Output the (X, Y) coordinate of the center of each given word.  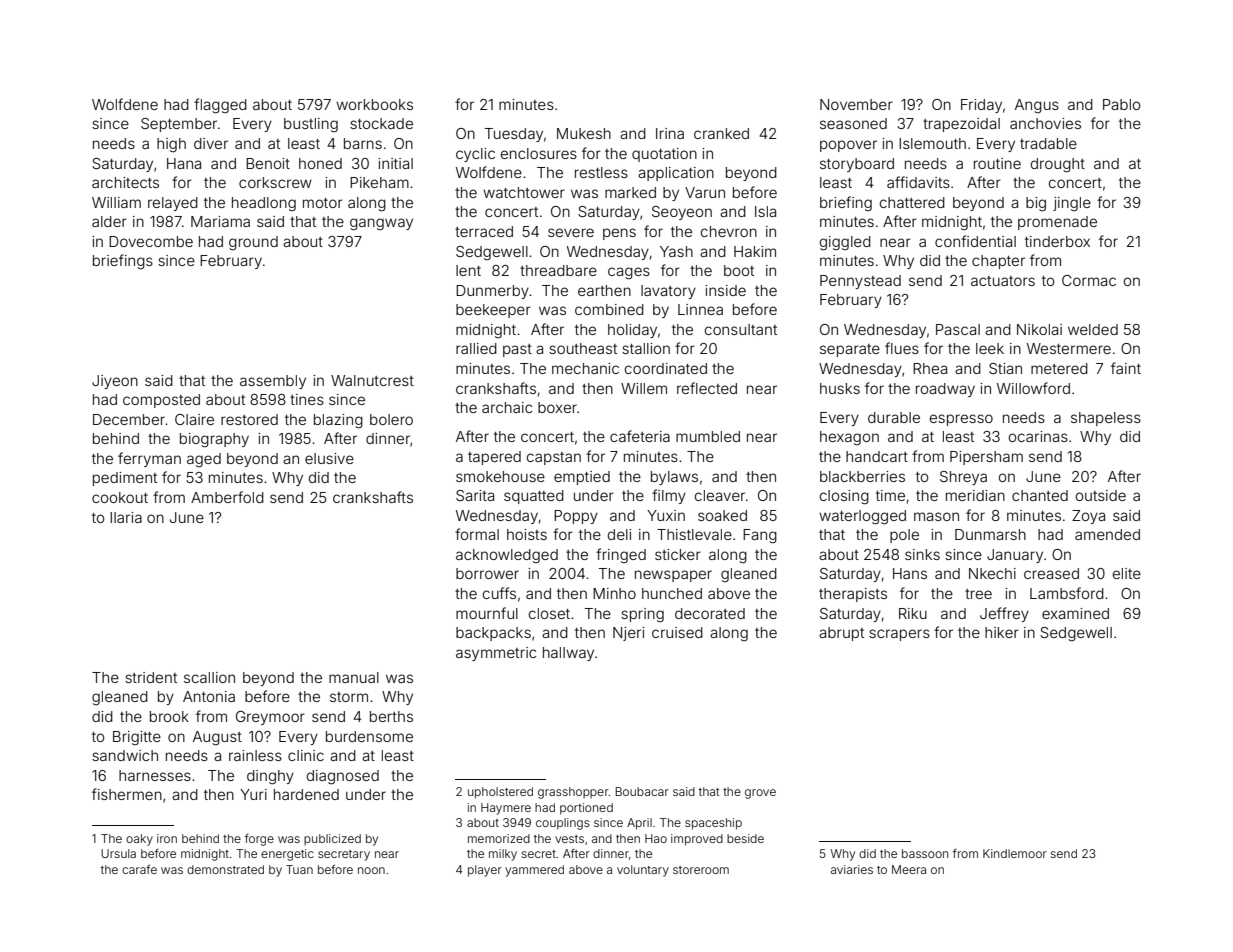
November (856, 104)
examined (1075, 613)
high (171, 145)
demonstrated (225, 869)
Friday (981, 106)
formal (477, 534)
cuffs (499, 593)
